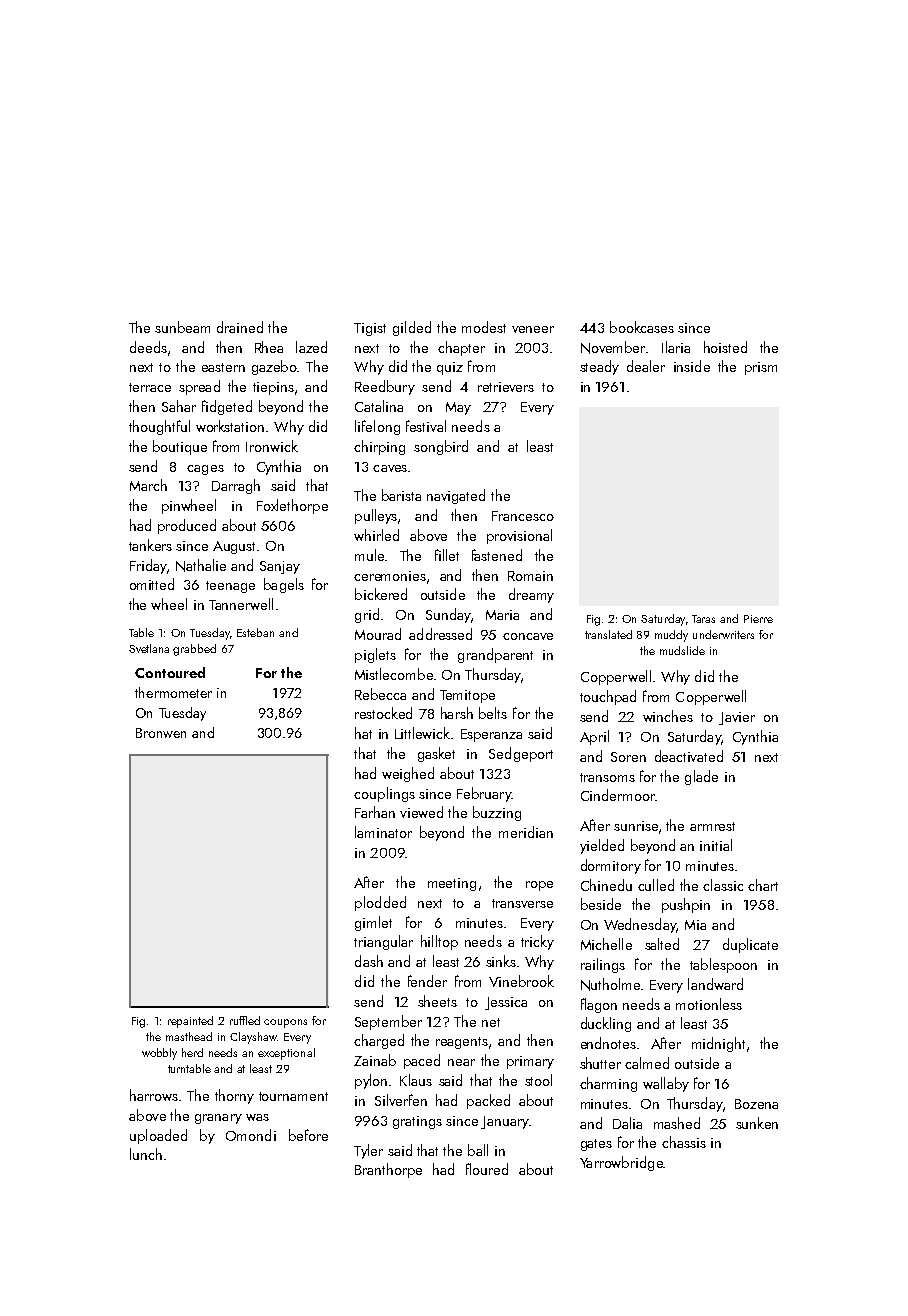 This screenshot has width=908, height=1316. Describe the element at coordinates (519, 536) in the screenshot. I see `provisional` at that location.
